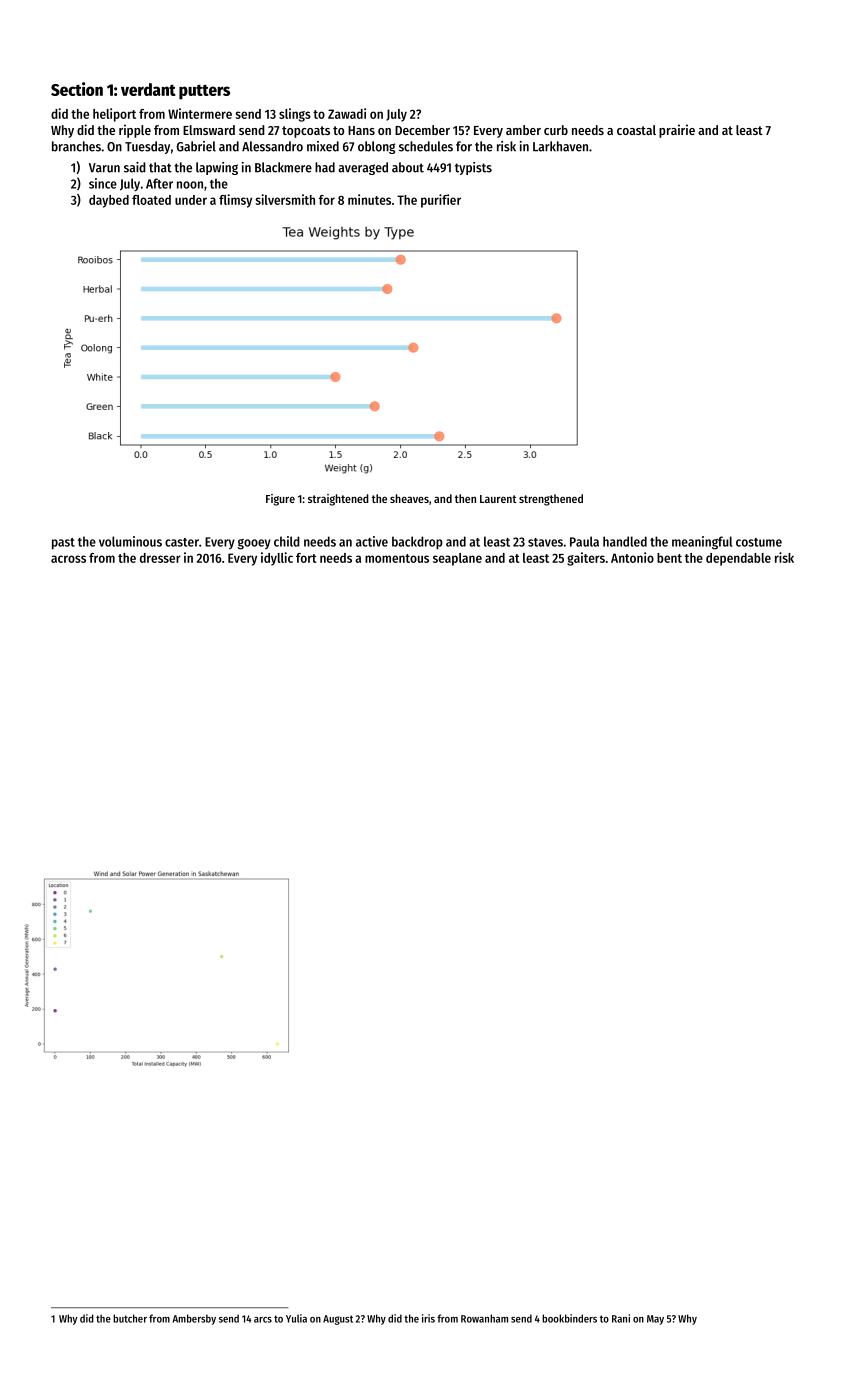 This screenshot has height=1400, width=849. Describe the element at coordinates (457, 559) in the screenshot. I see `seaplane` at that location.
